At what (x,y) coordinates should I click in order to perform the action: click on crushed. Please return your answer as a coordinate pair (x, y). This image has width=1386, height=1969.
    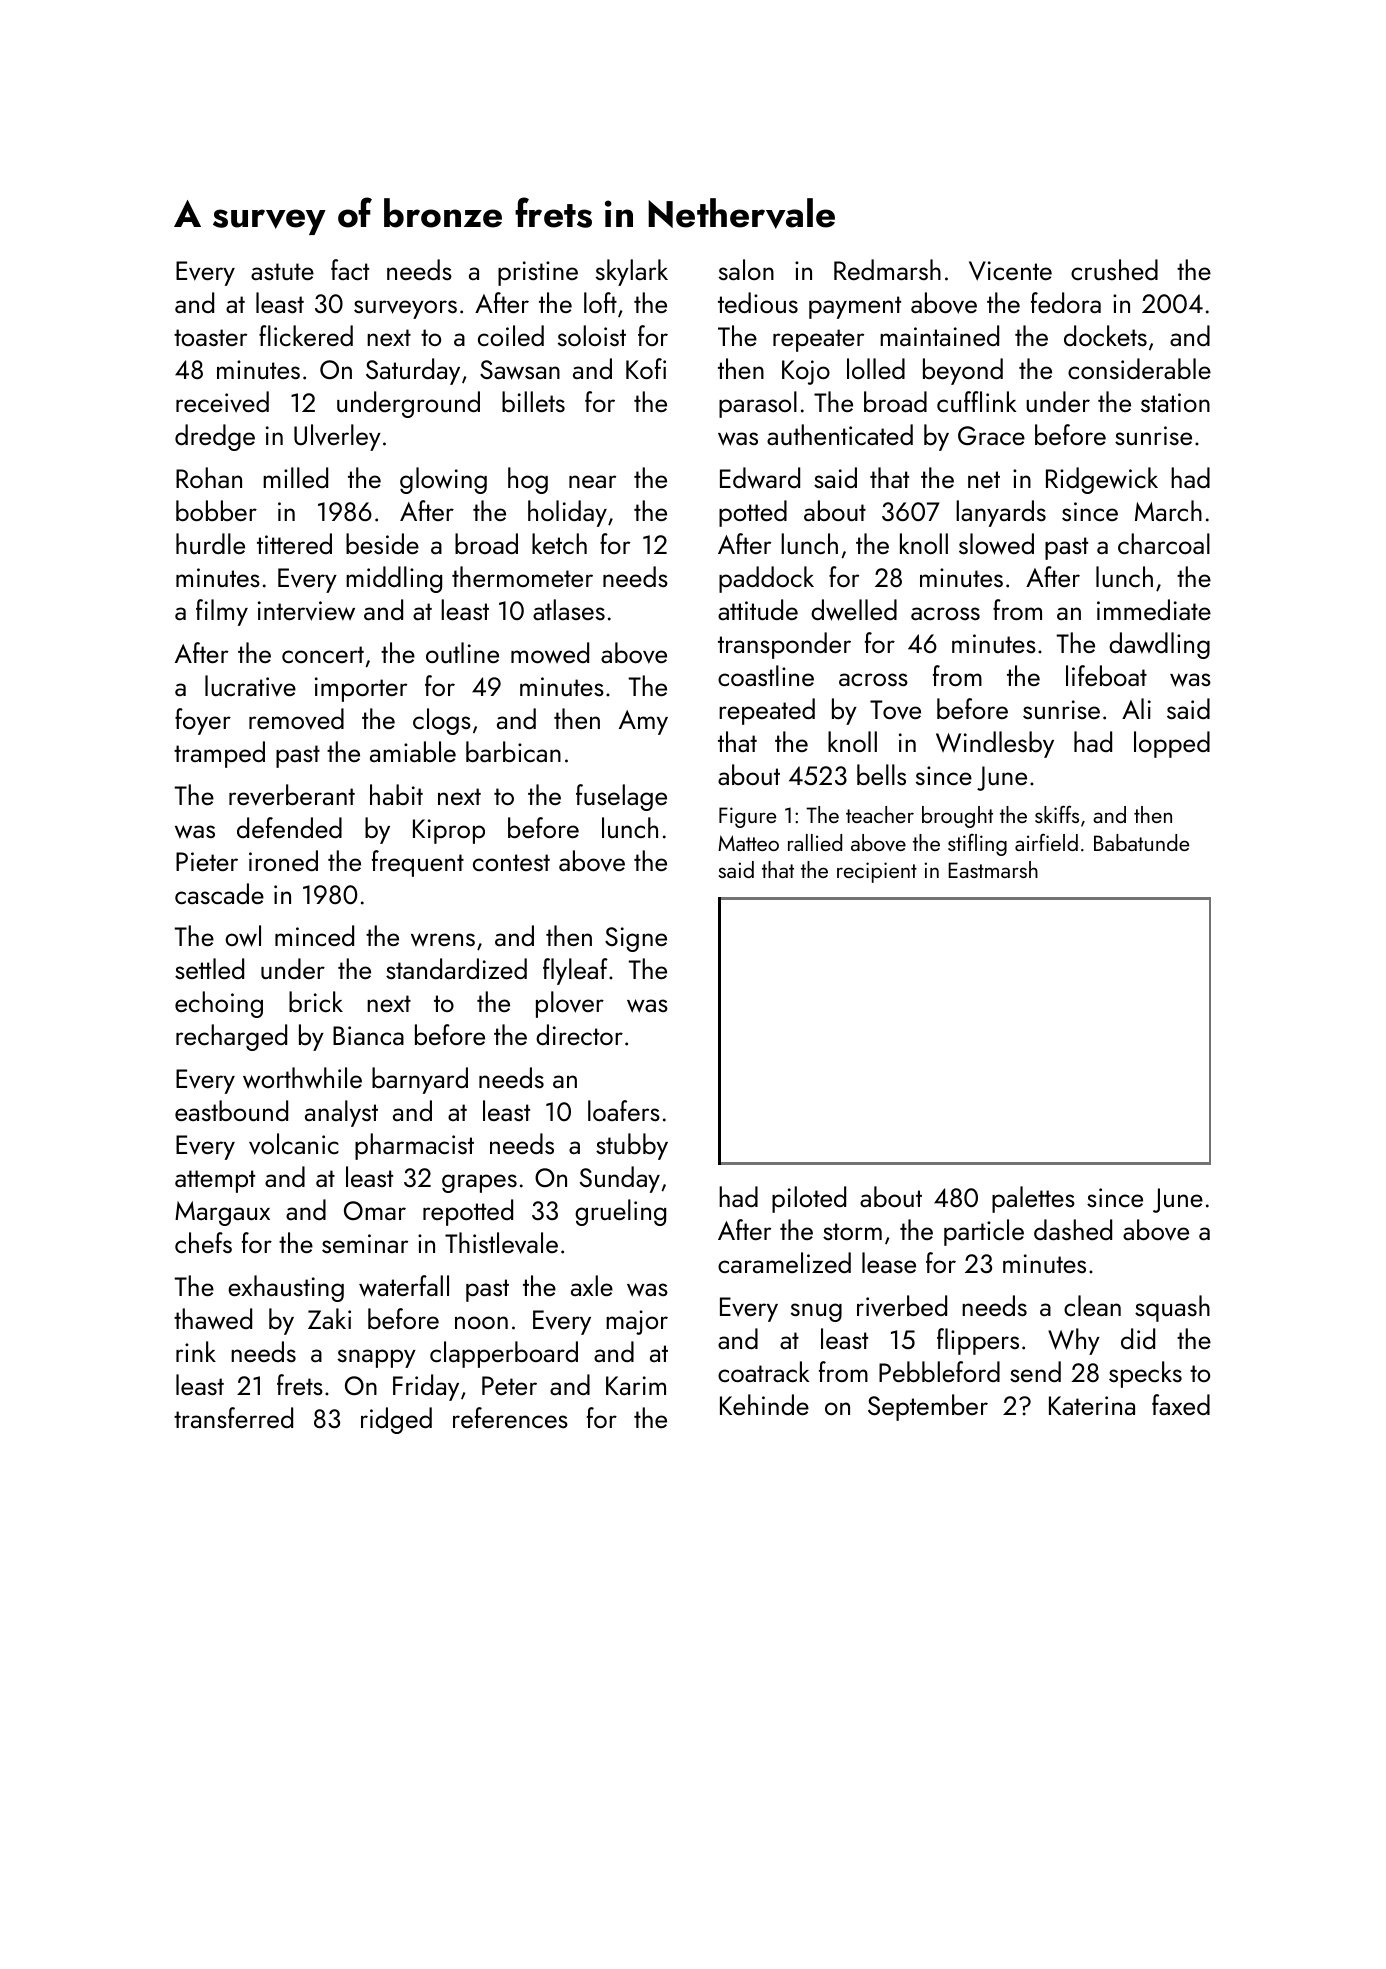
    Looking at the image, I should click on (1114, 269).
